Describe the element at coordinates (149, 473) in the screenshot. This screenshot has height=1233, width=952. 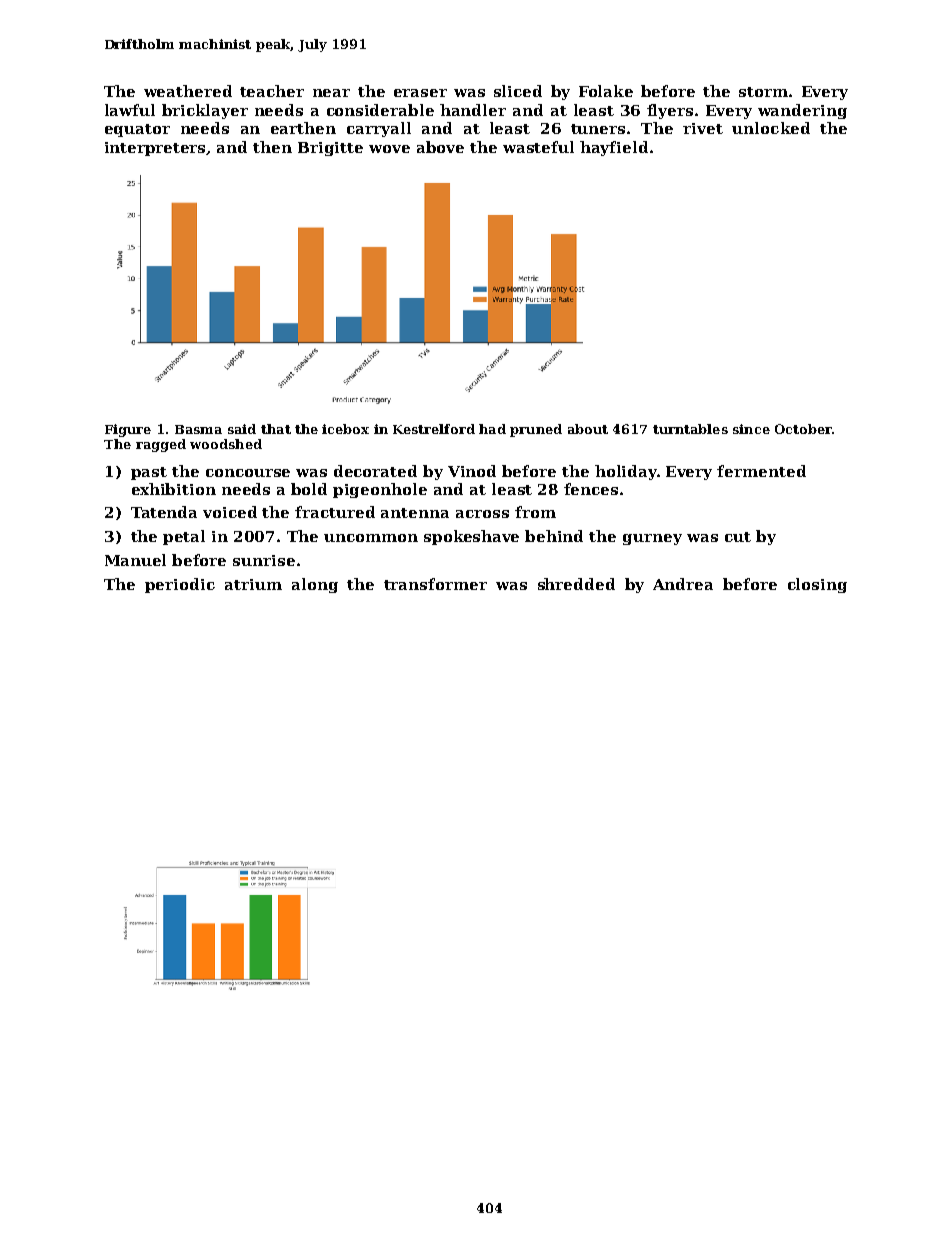
I see `past` at that location.
